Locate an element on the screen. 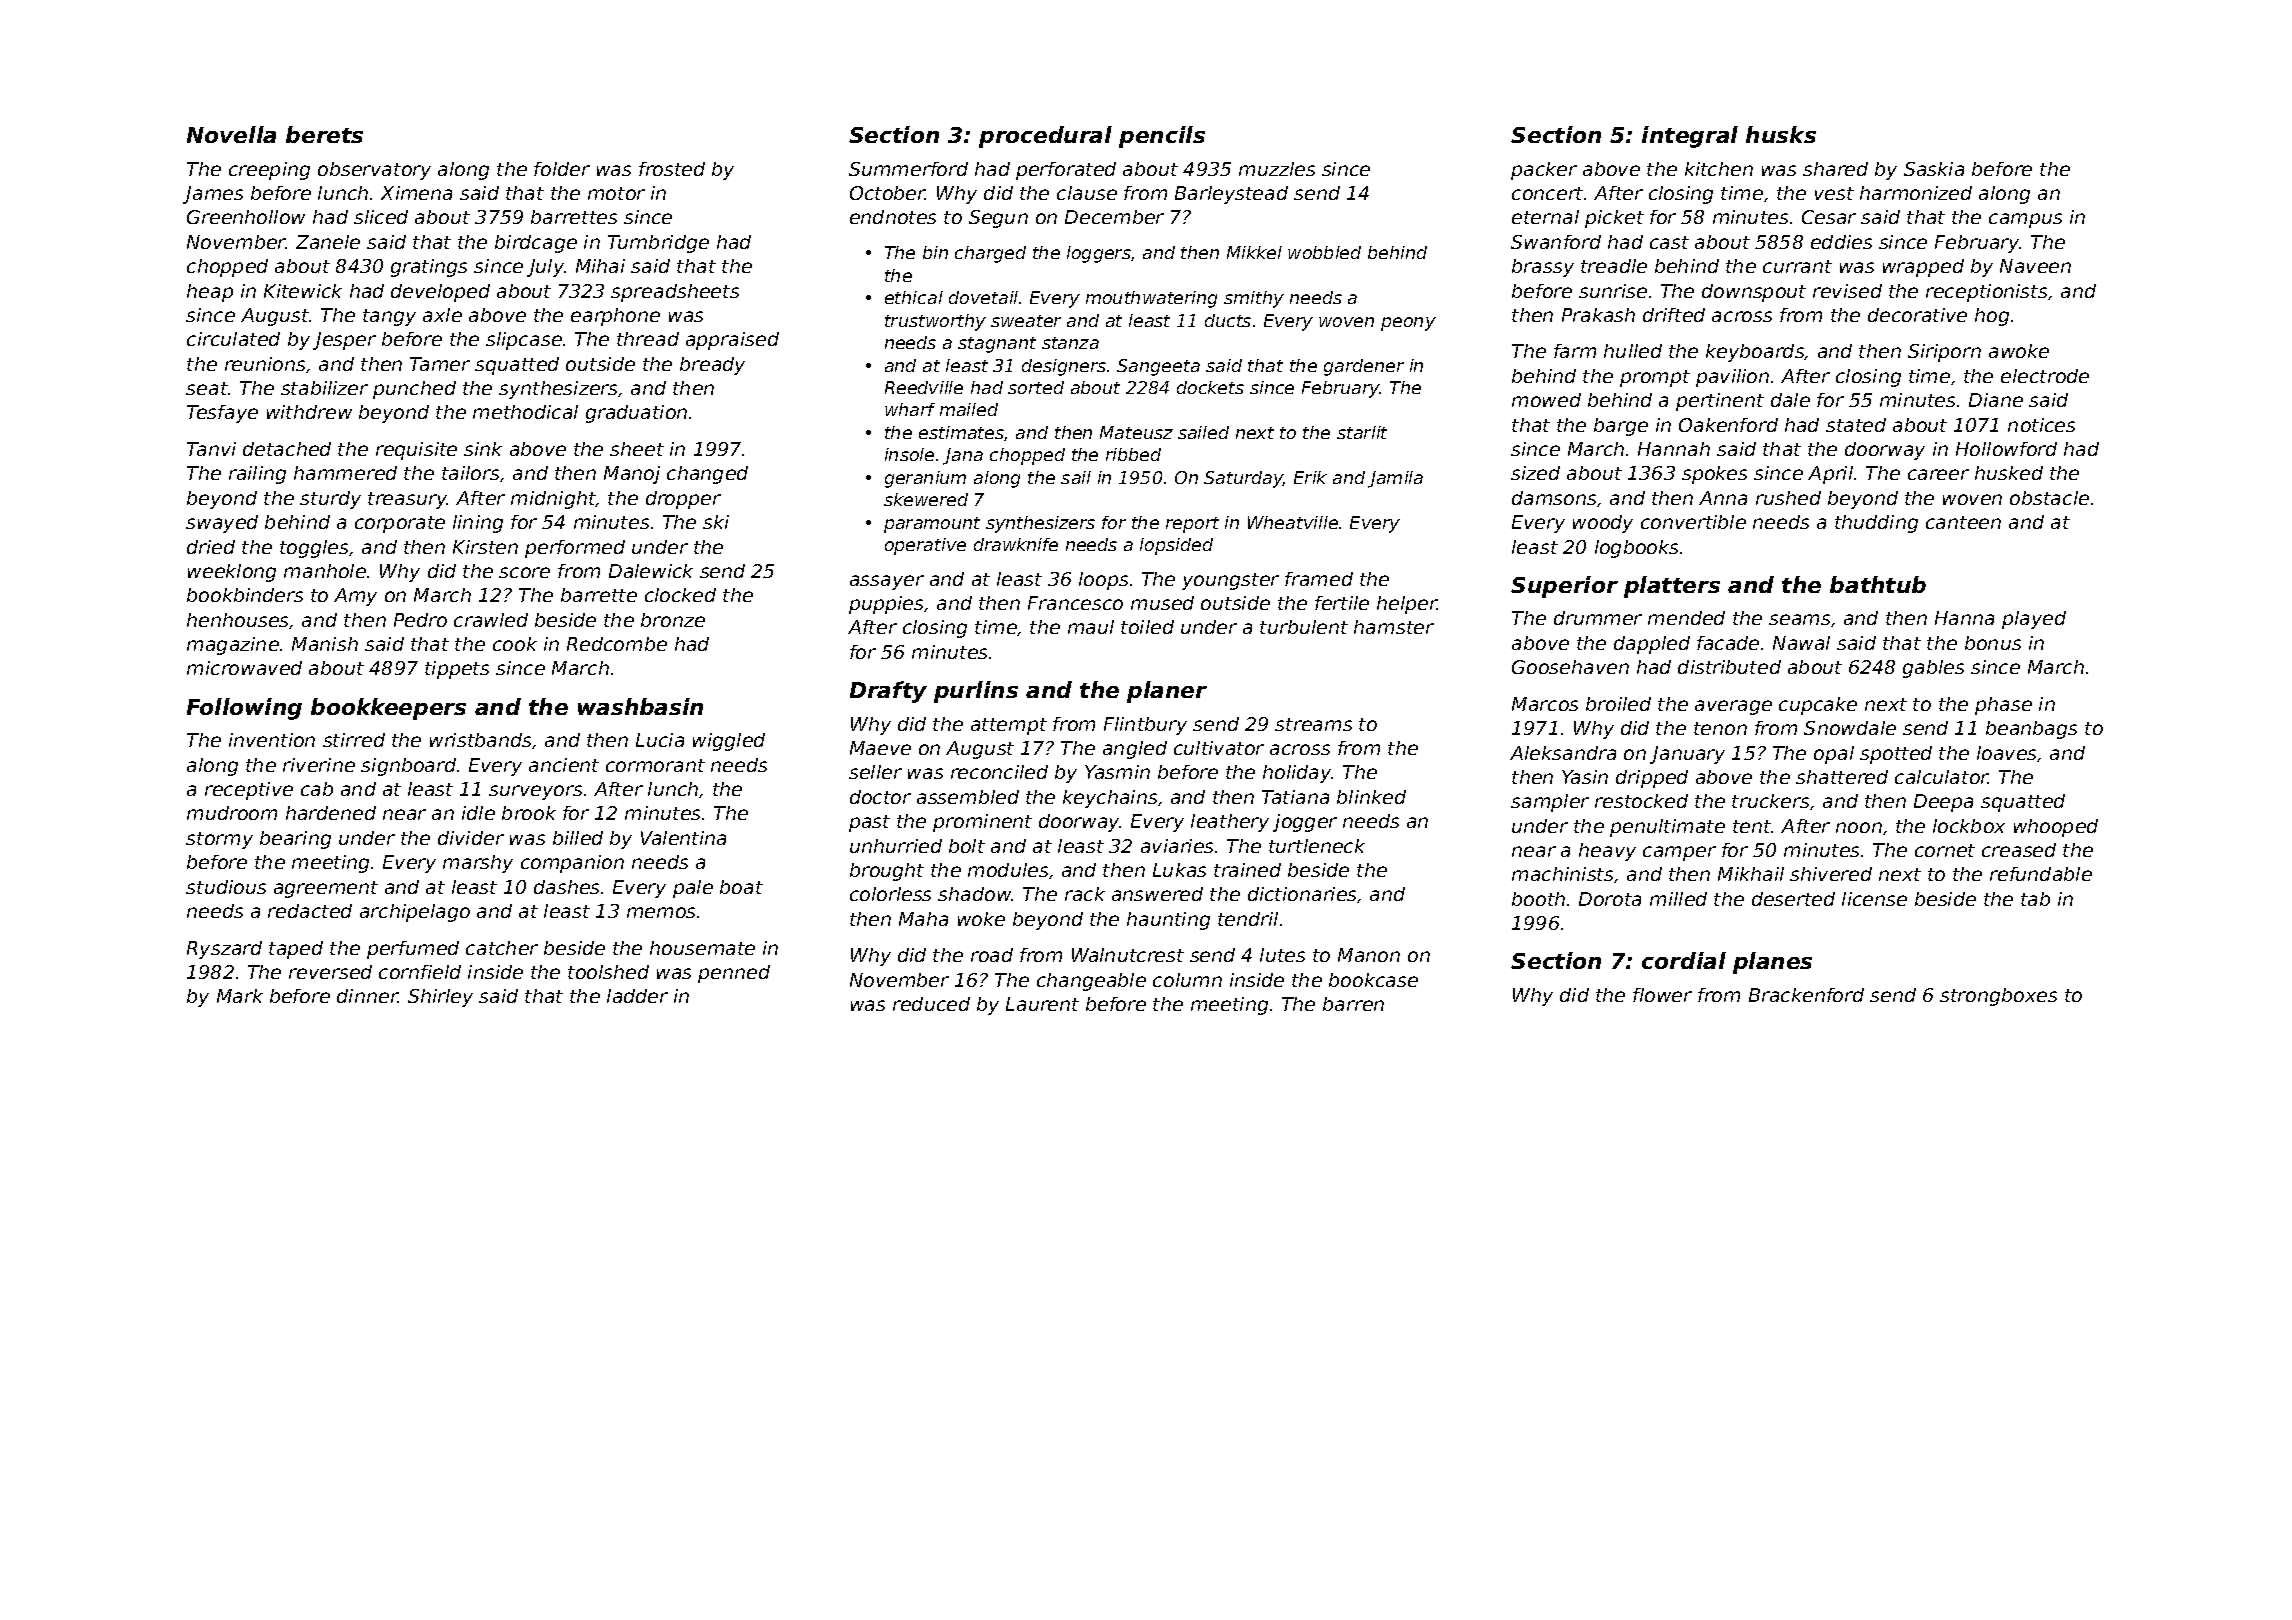  midnight is located at coordinates (553, 500).
